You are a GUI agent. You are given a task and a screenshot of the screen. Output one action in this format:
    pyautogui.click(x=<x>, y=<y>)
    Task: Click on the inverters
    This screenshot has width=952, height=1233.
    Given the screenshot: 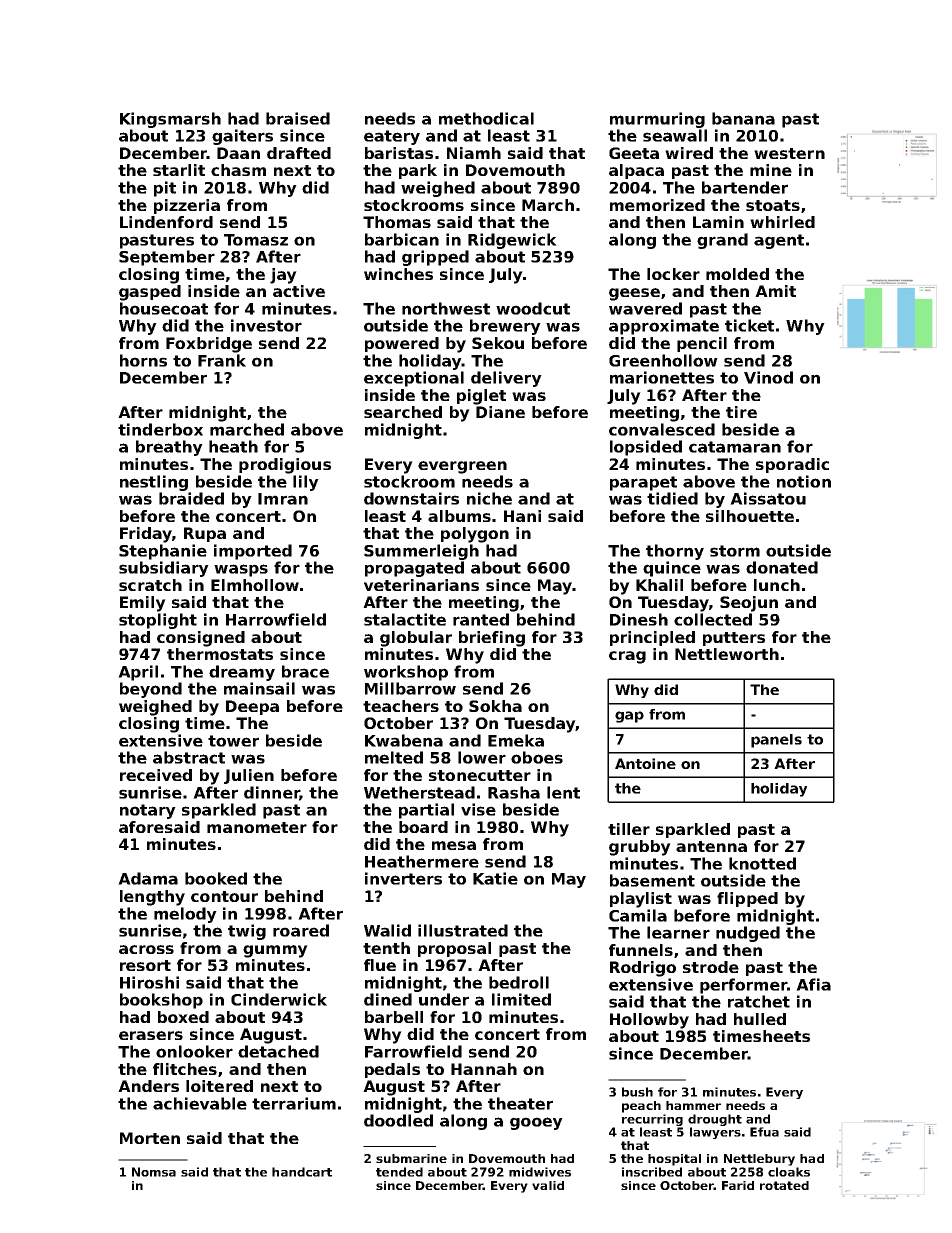 What is the action you would take?
    pyautogui.click(x=403, y=878)
